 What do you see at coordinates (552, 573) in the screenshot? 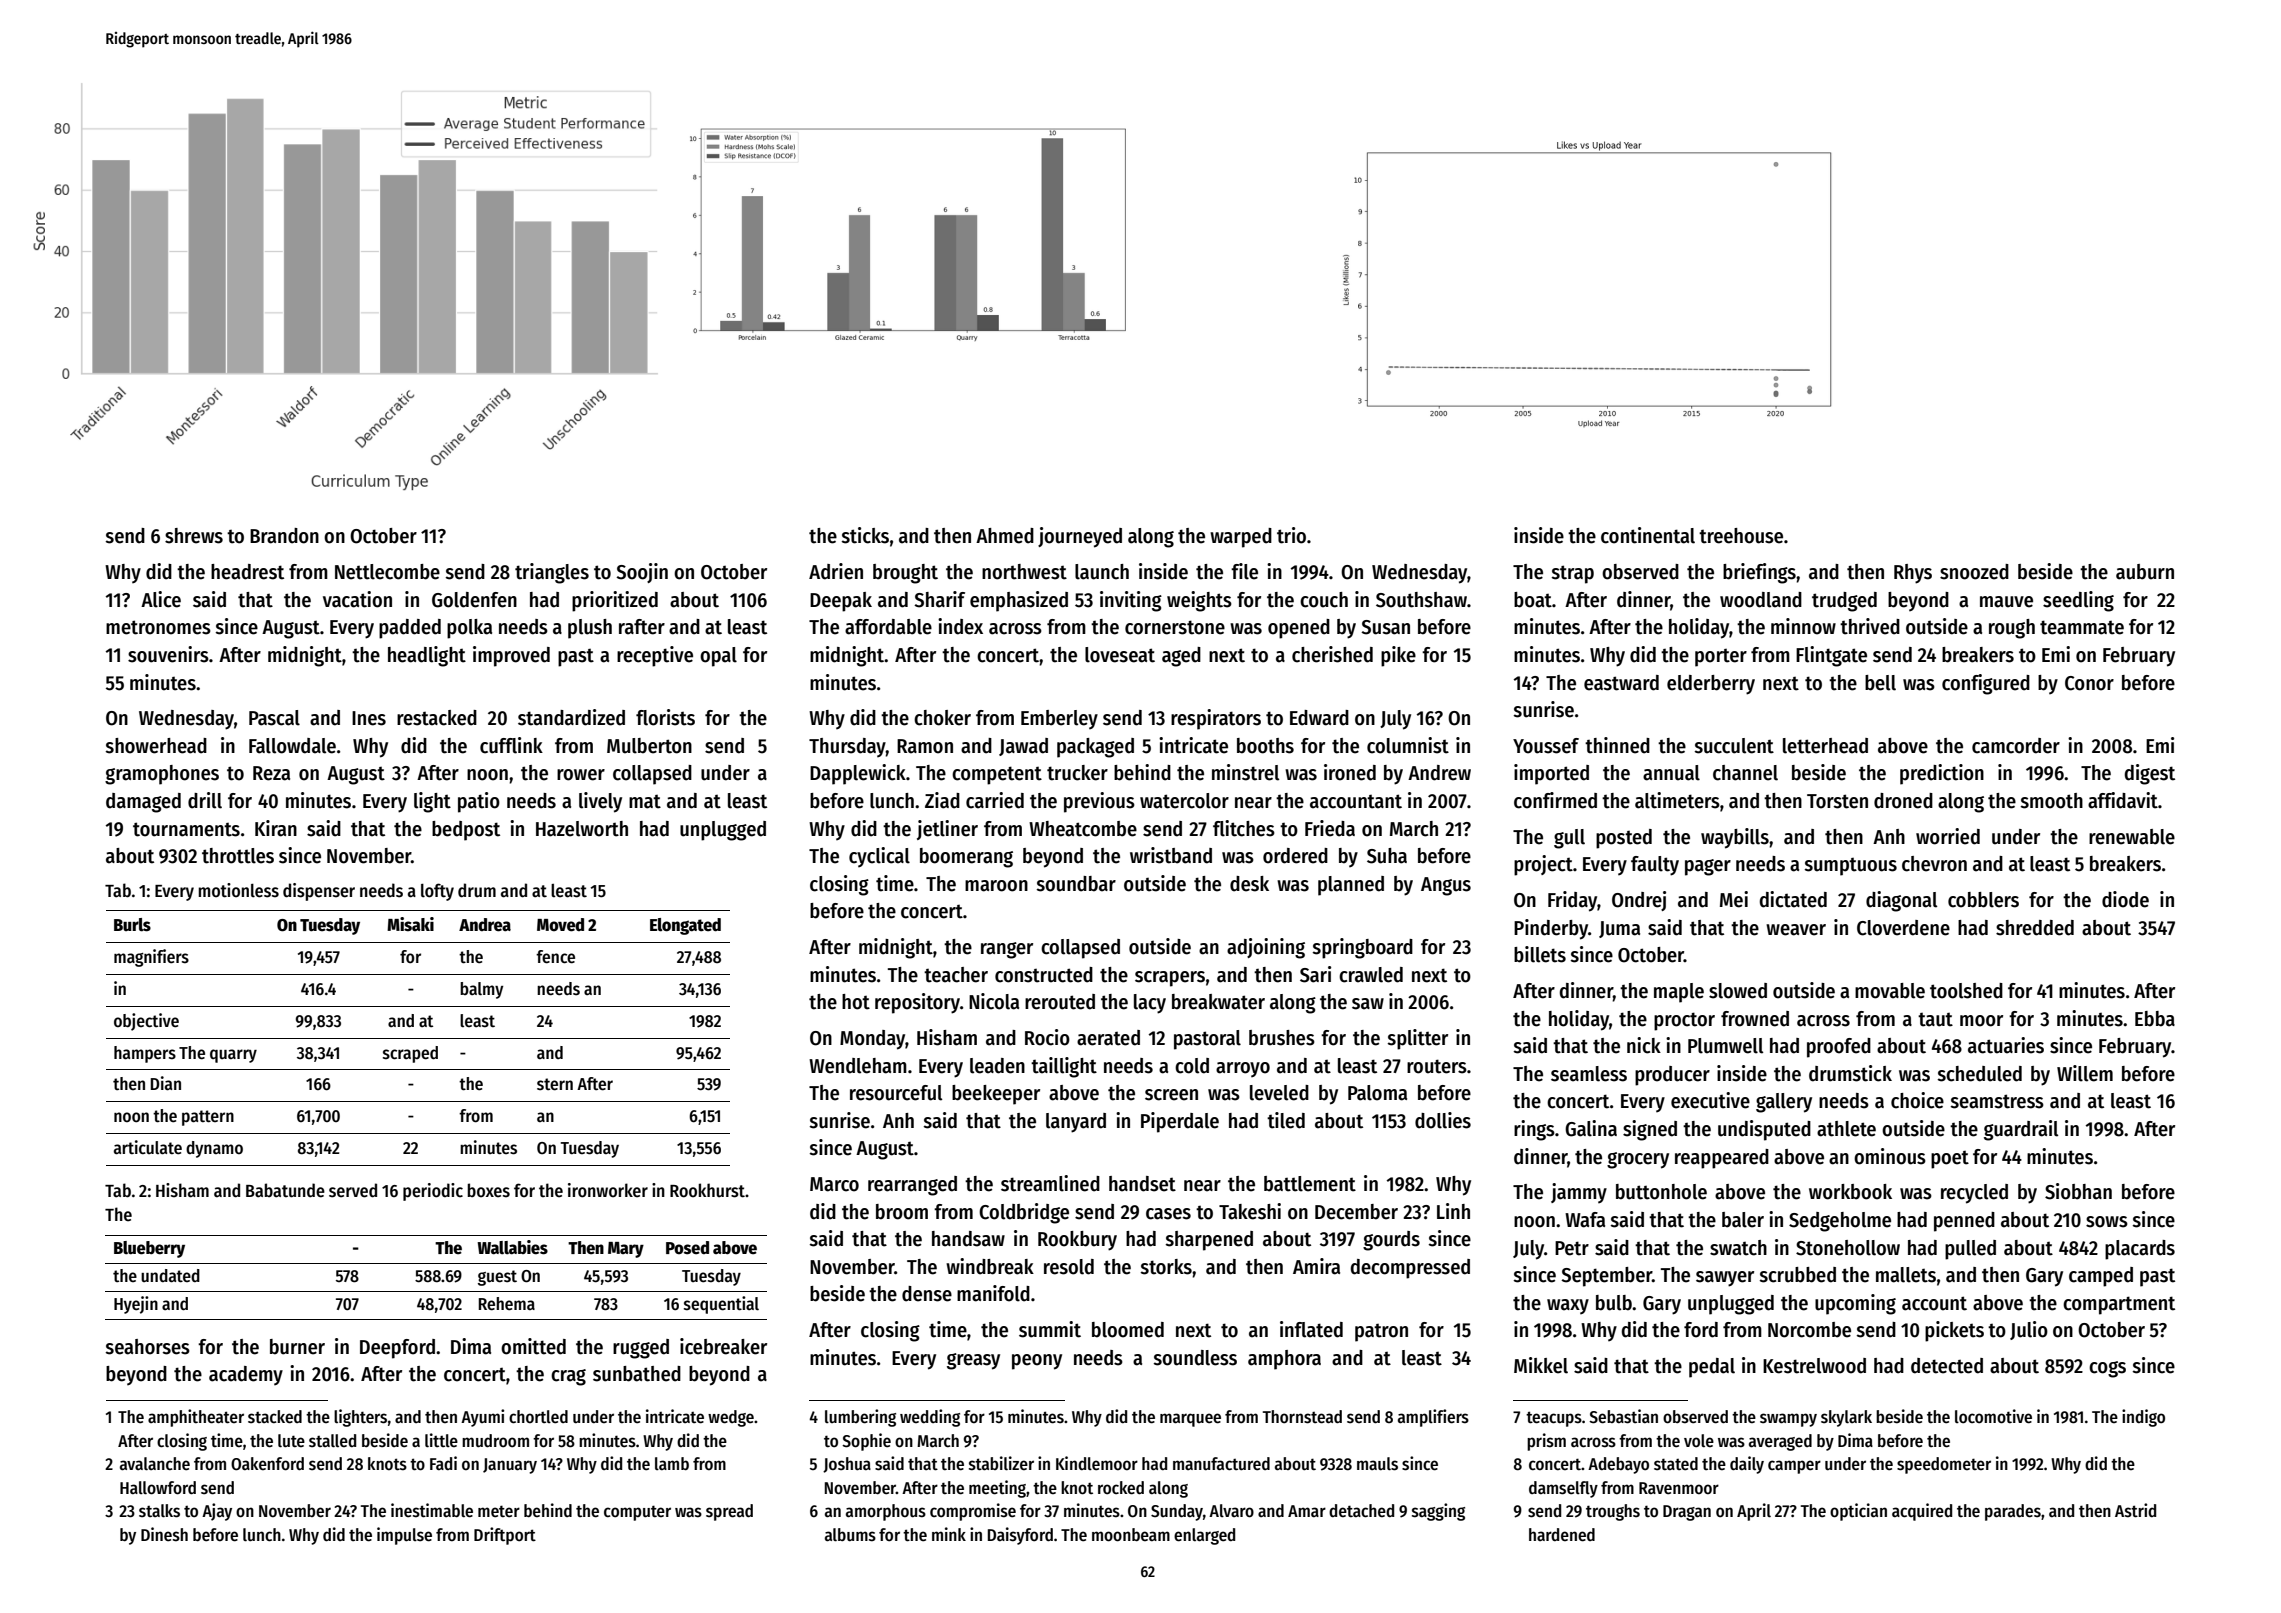
I see `triangles` at bounding box center [552, 573].
